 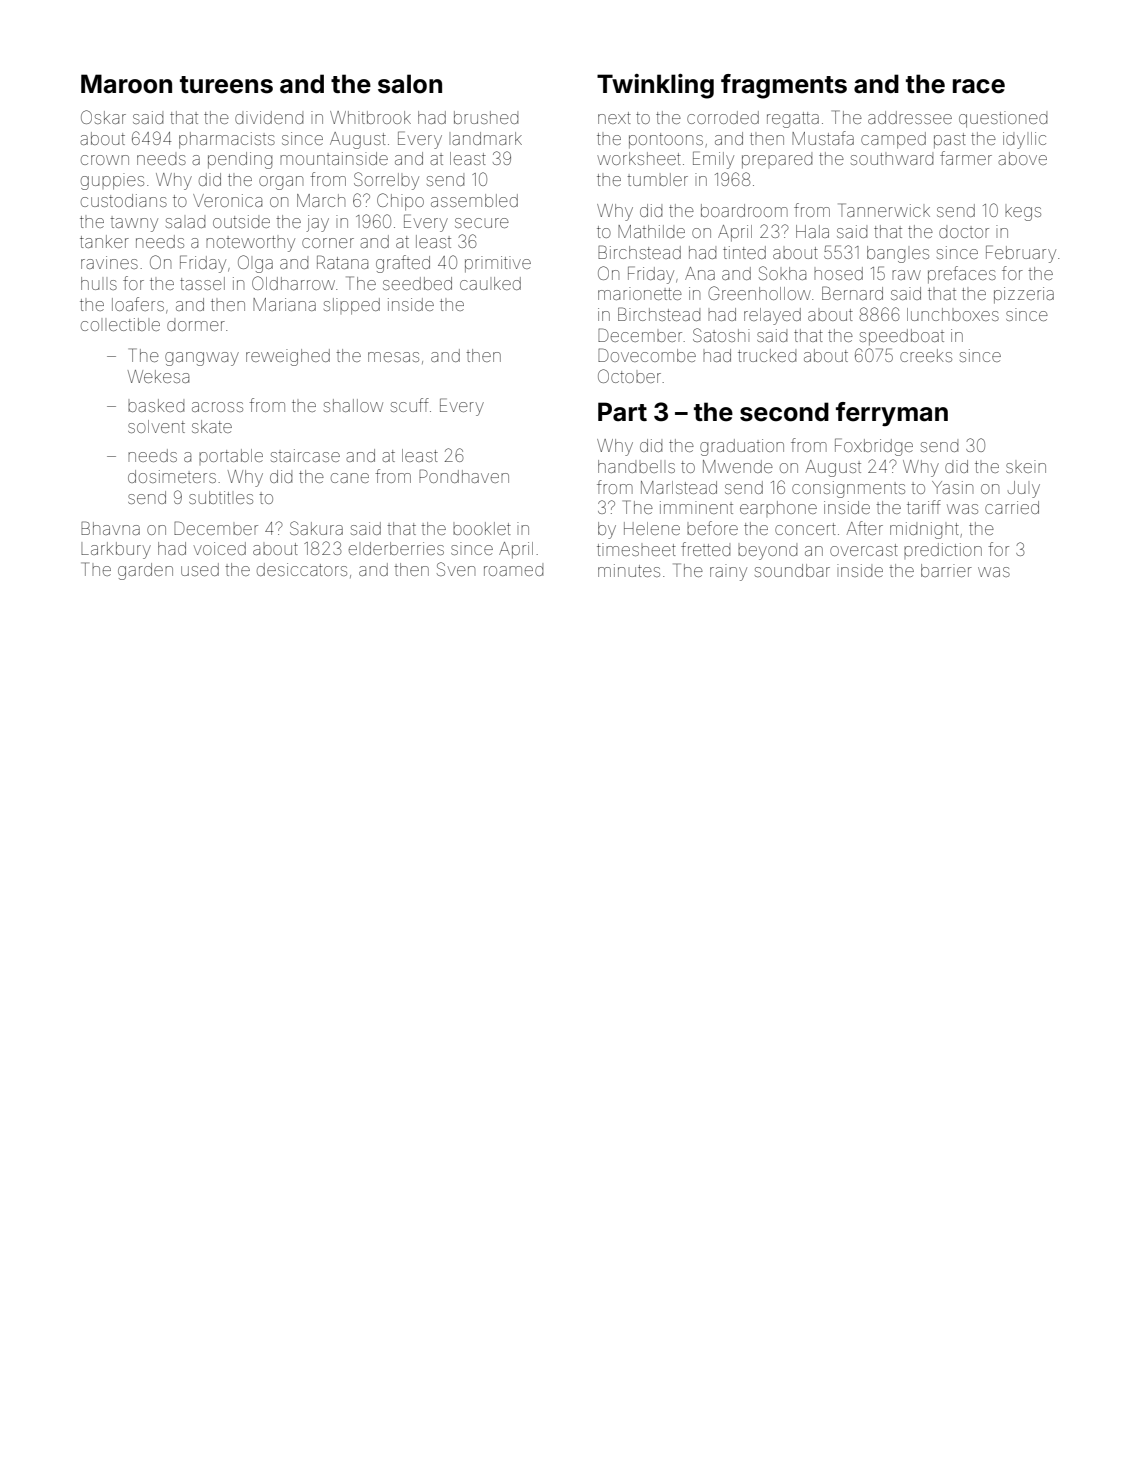 What do you see at coordinates (655, 86) in the screenshot?
I see `Twinkling` at bounding box center [655, 86].
